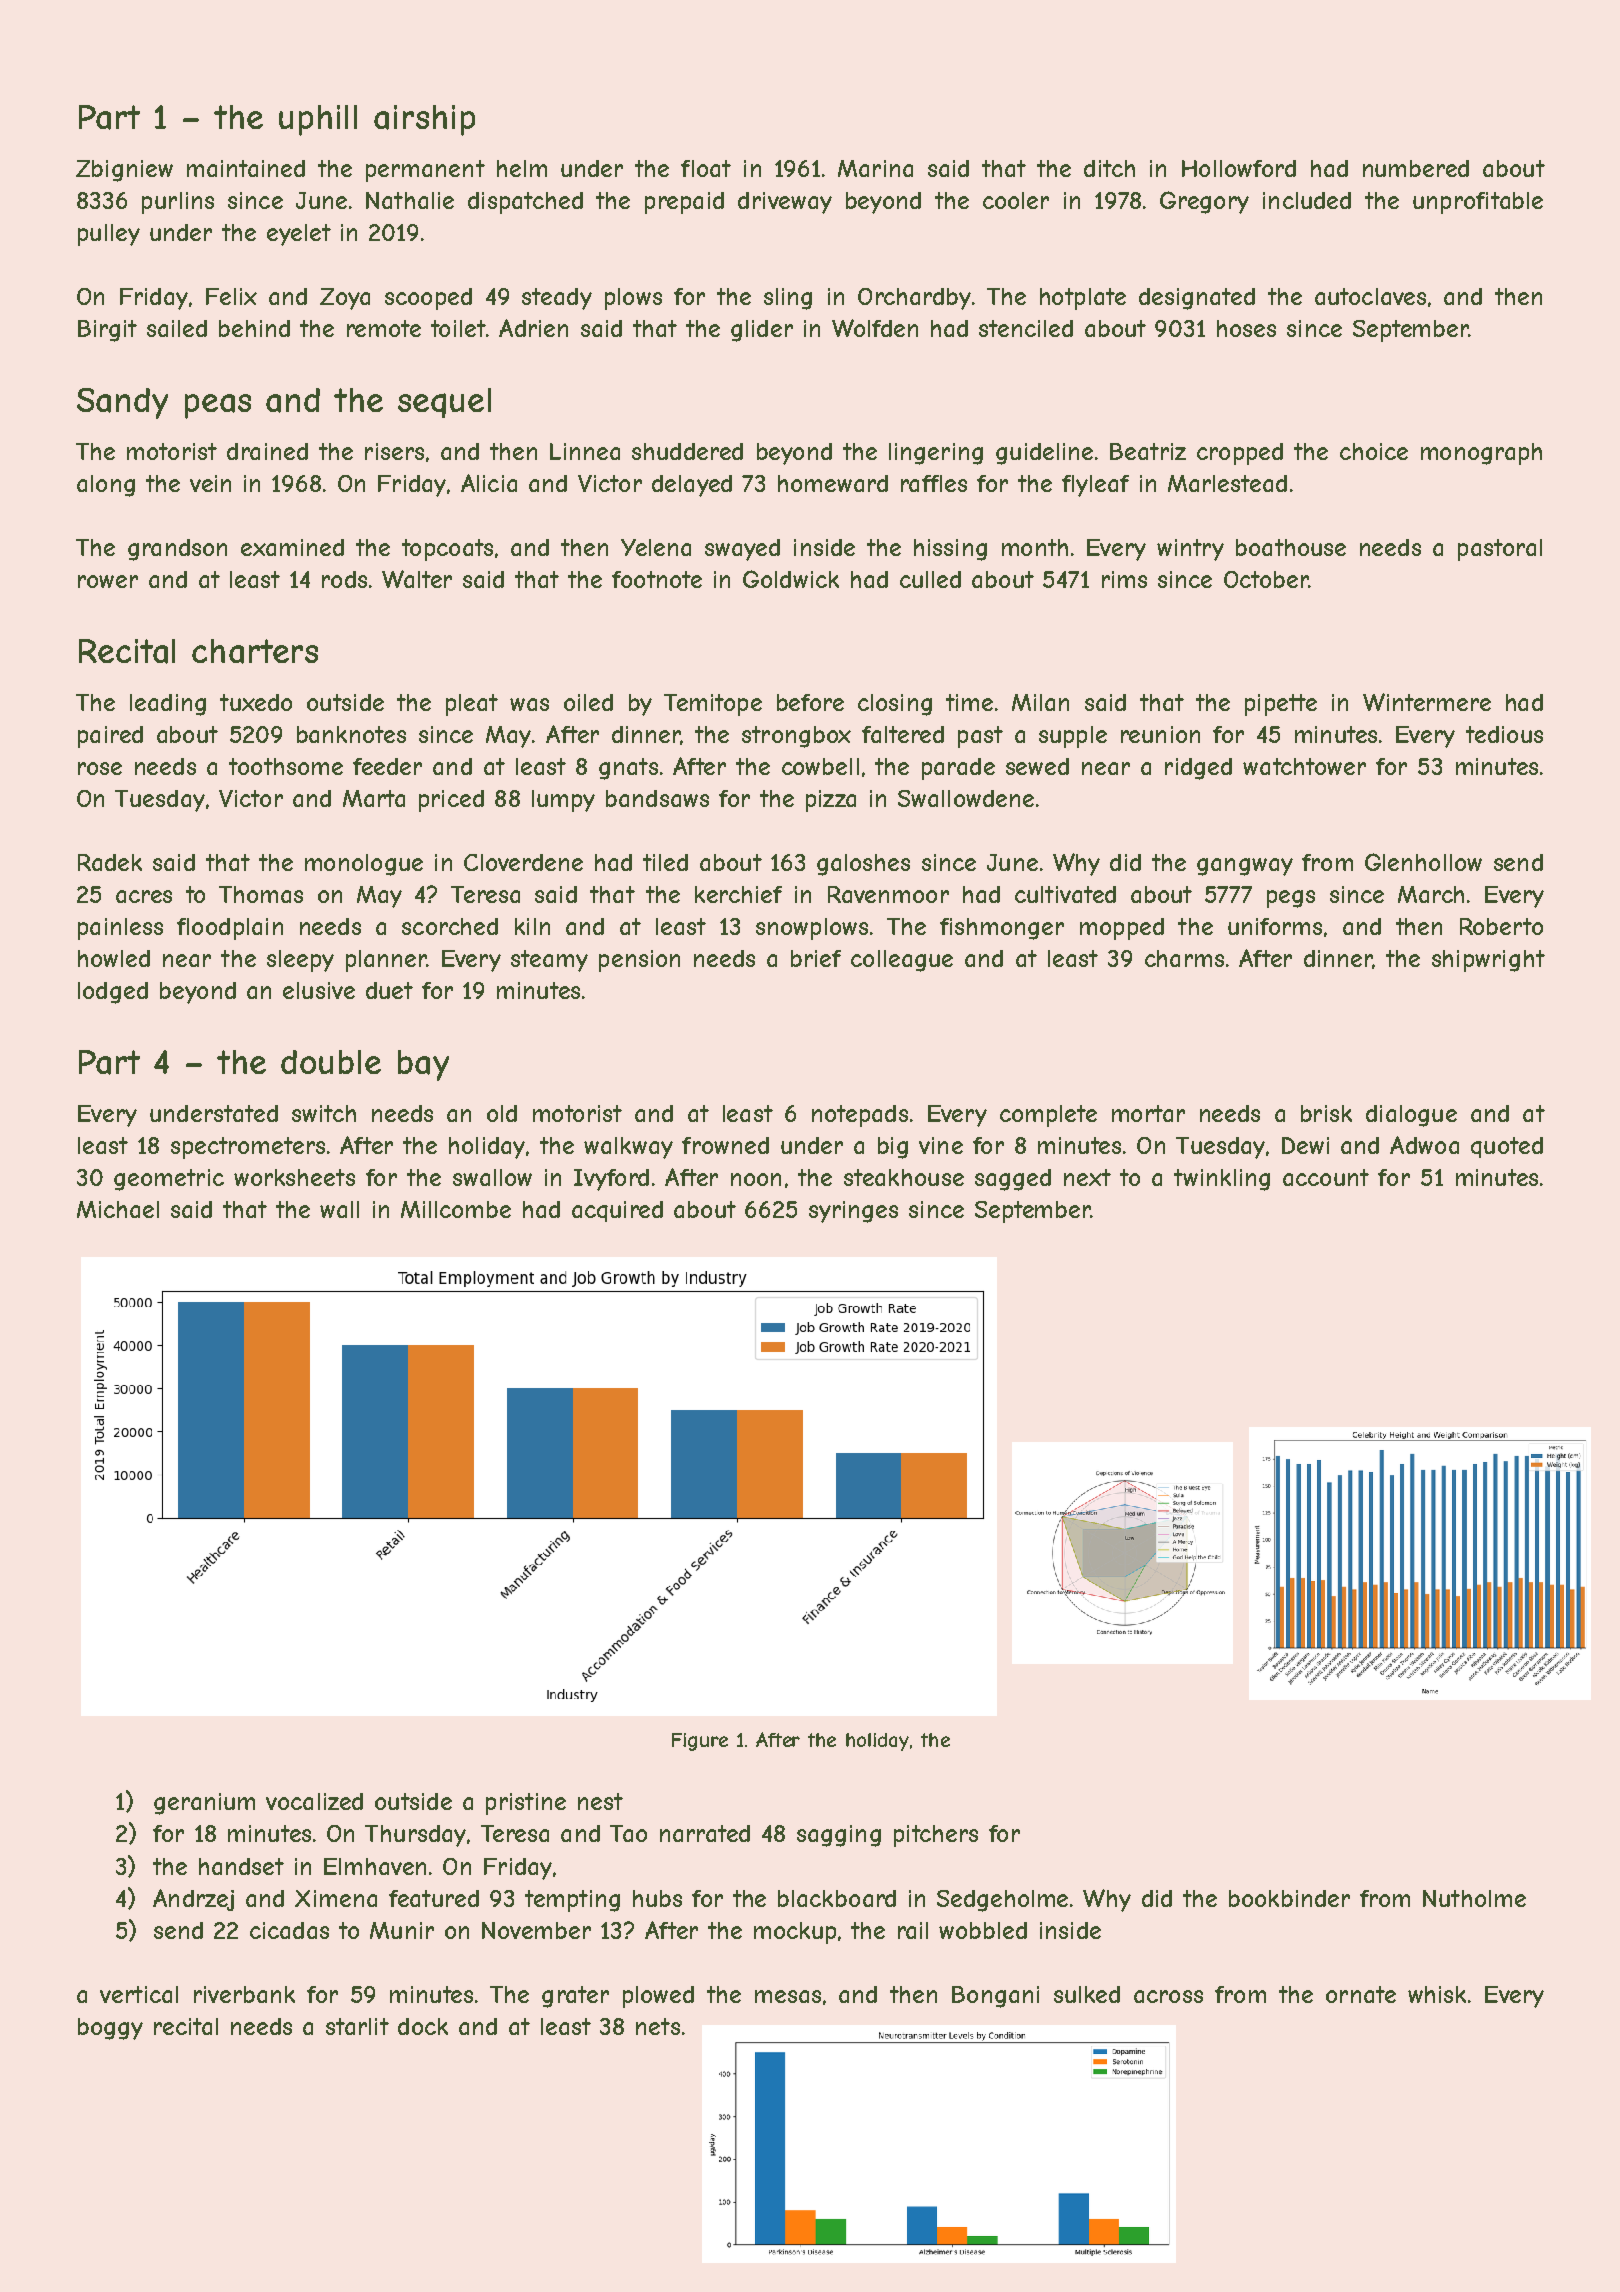  What do you see at coordinates (122, 403) in the page?
I see `Sandy` at bounding box center [122, 403].
